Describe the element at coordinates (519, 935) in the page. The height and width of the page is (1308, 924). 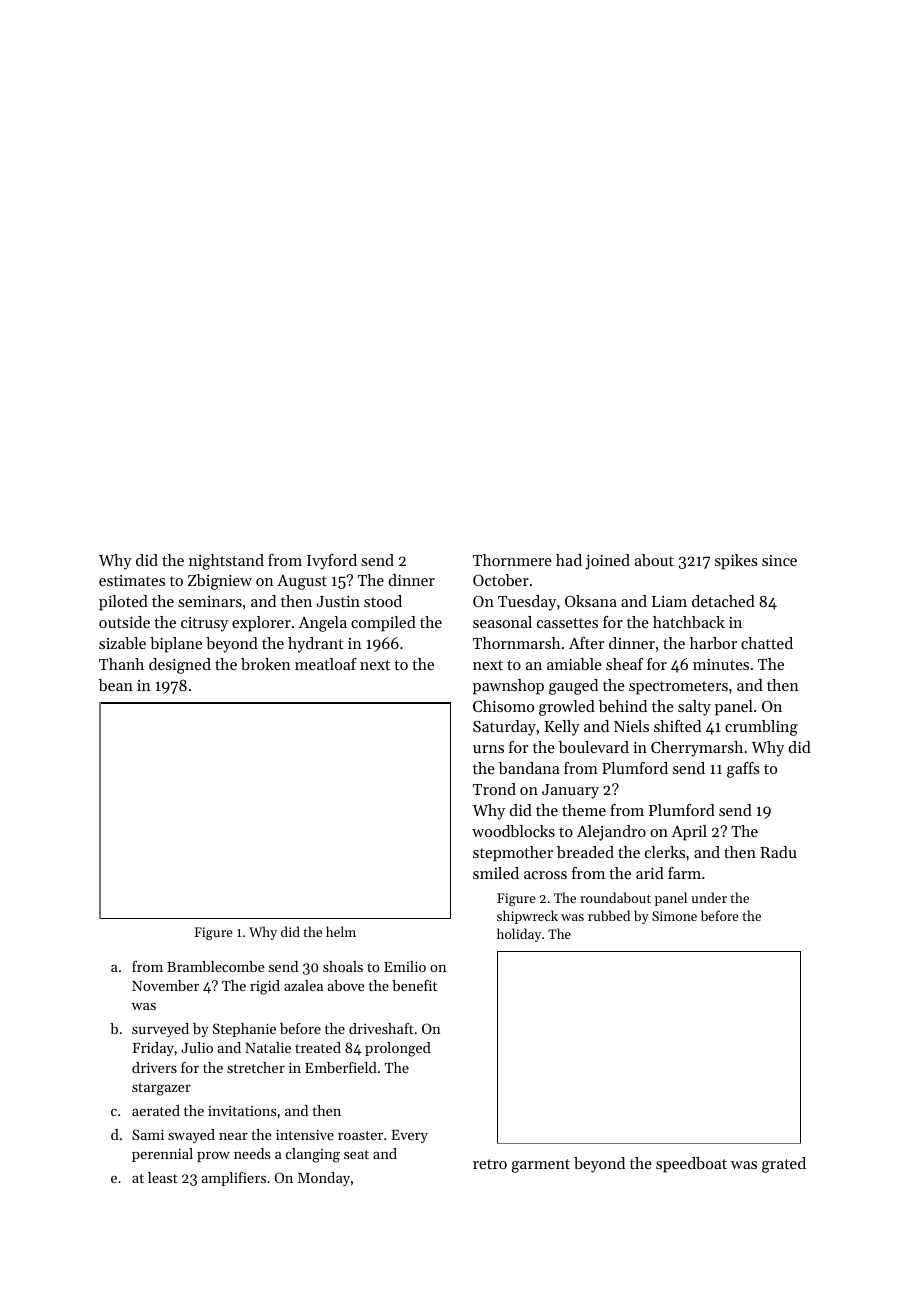
I see `holiday` at that location.
